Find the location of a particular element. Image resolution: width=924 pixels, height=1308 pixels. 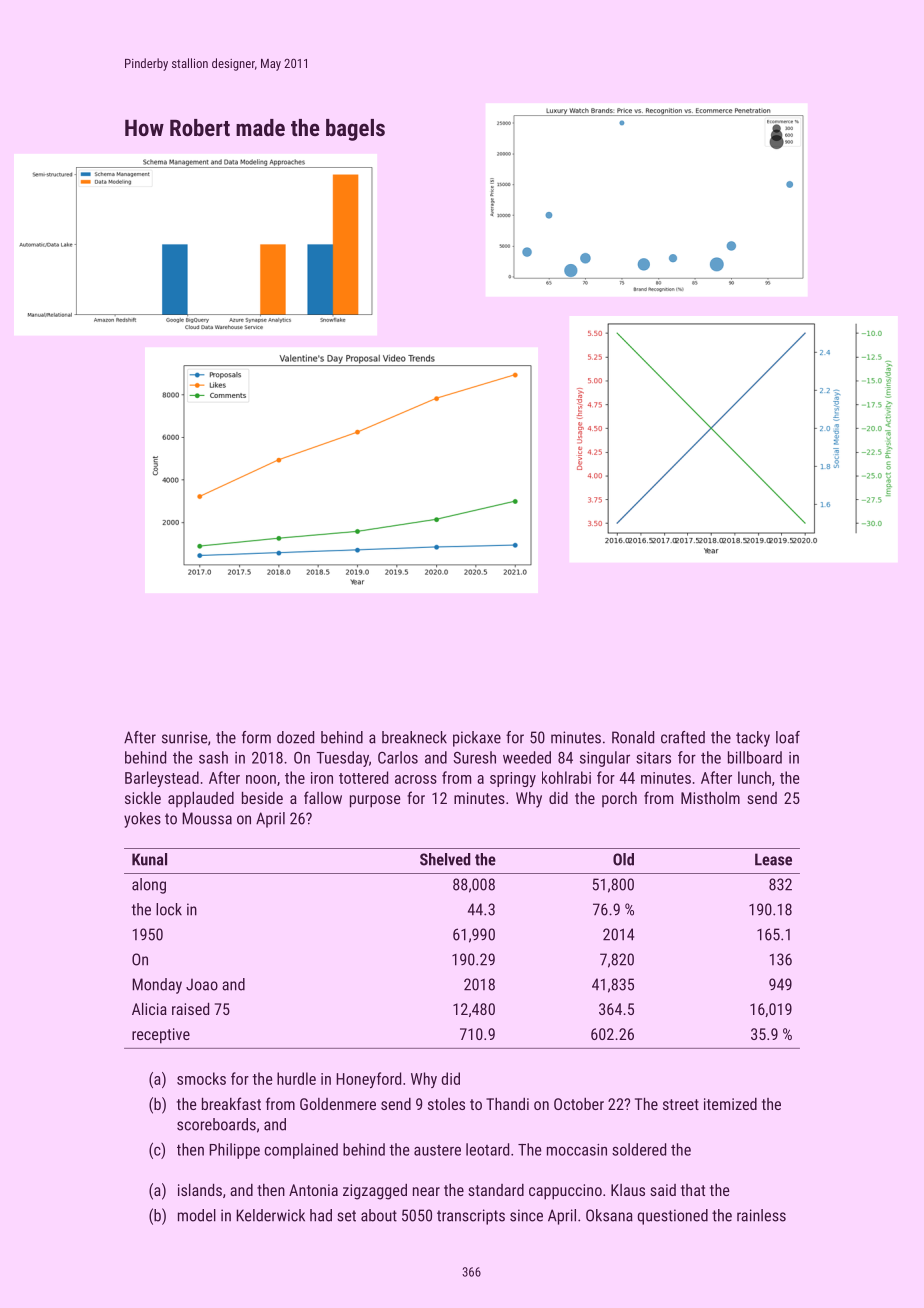

Lease is located at coordinates (773, 859).
